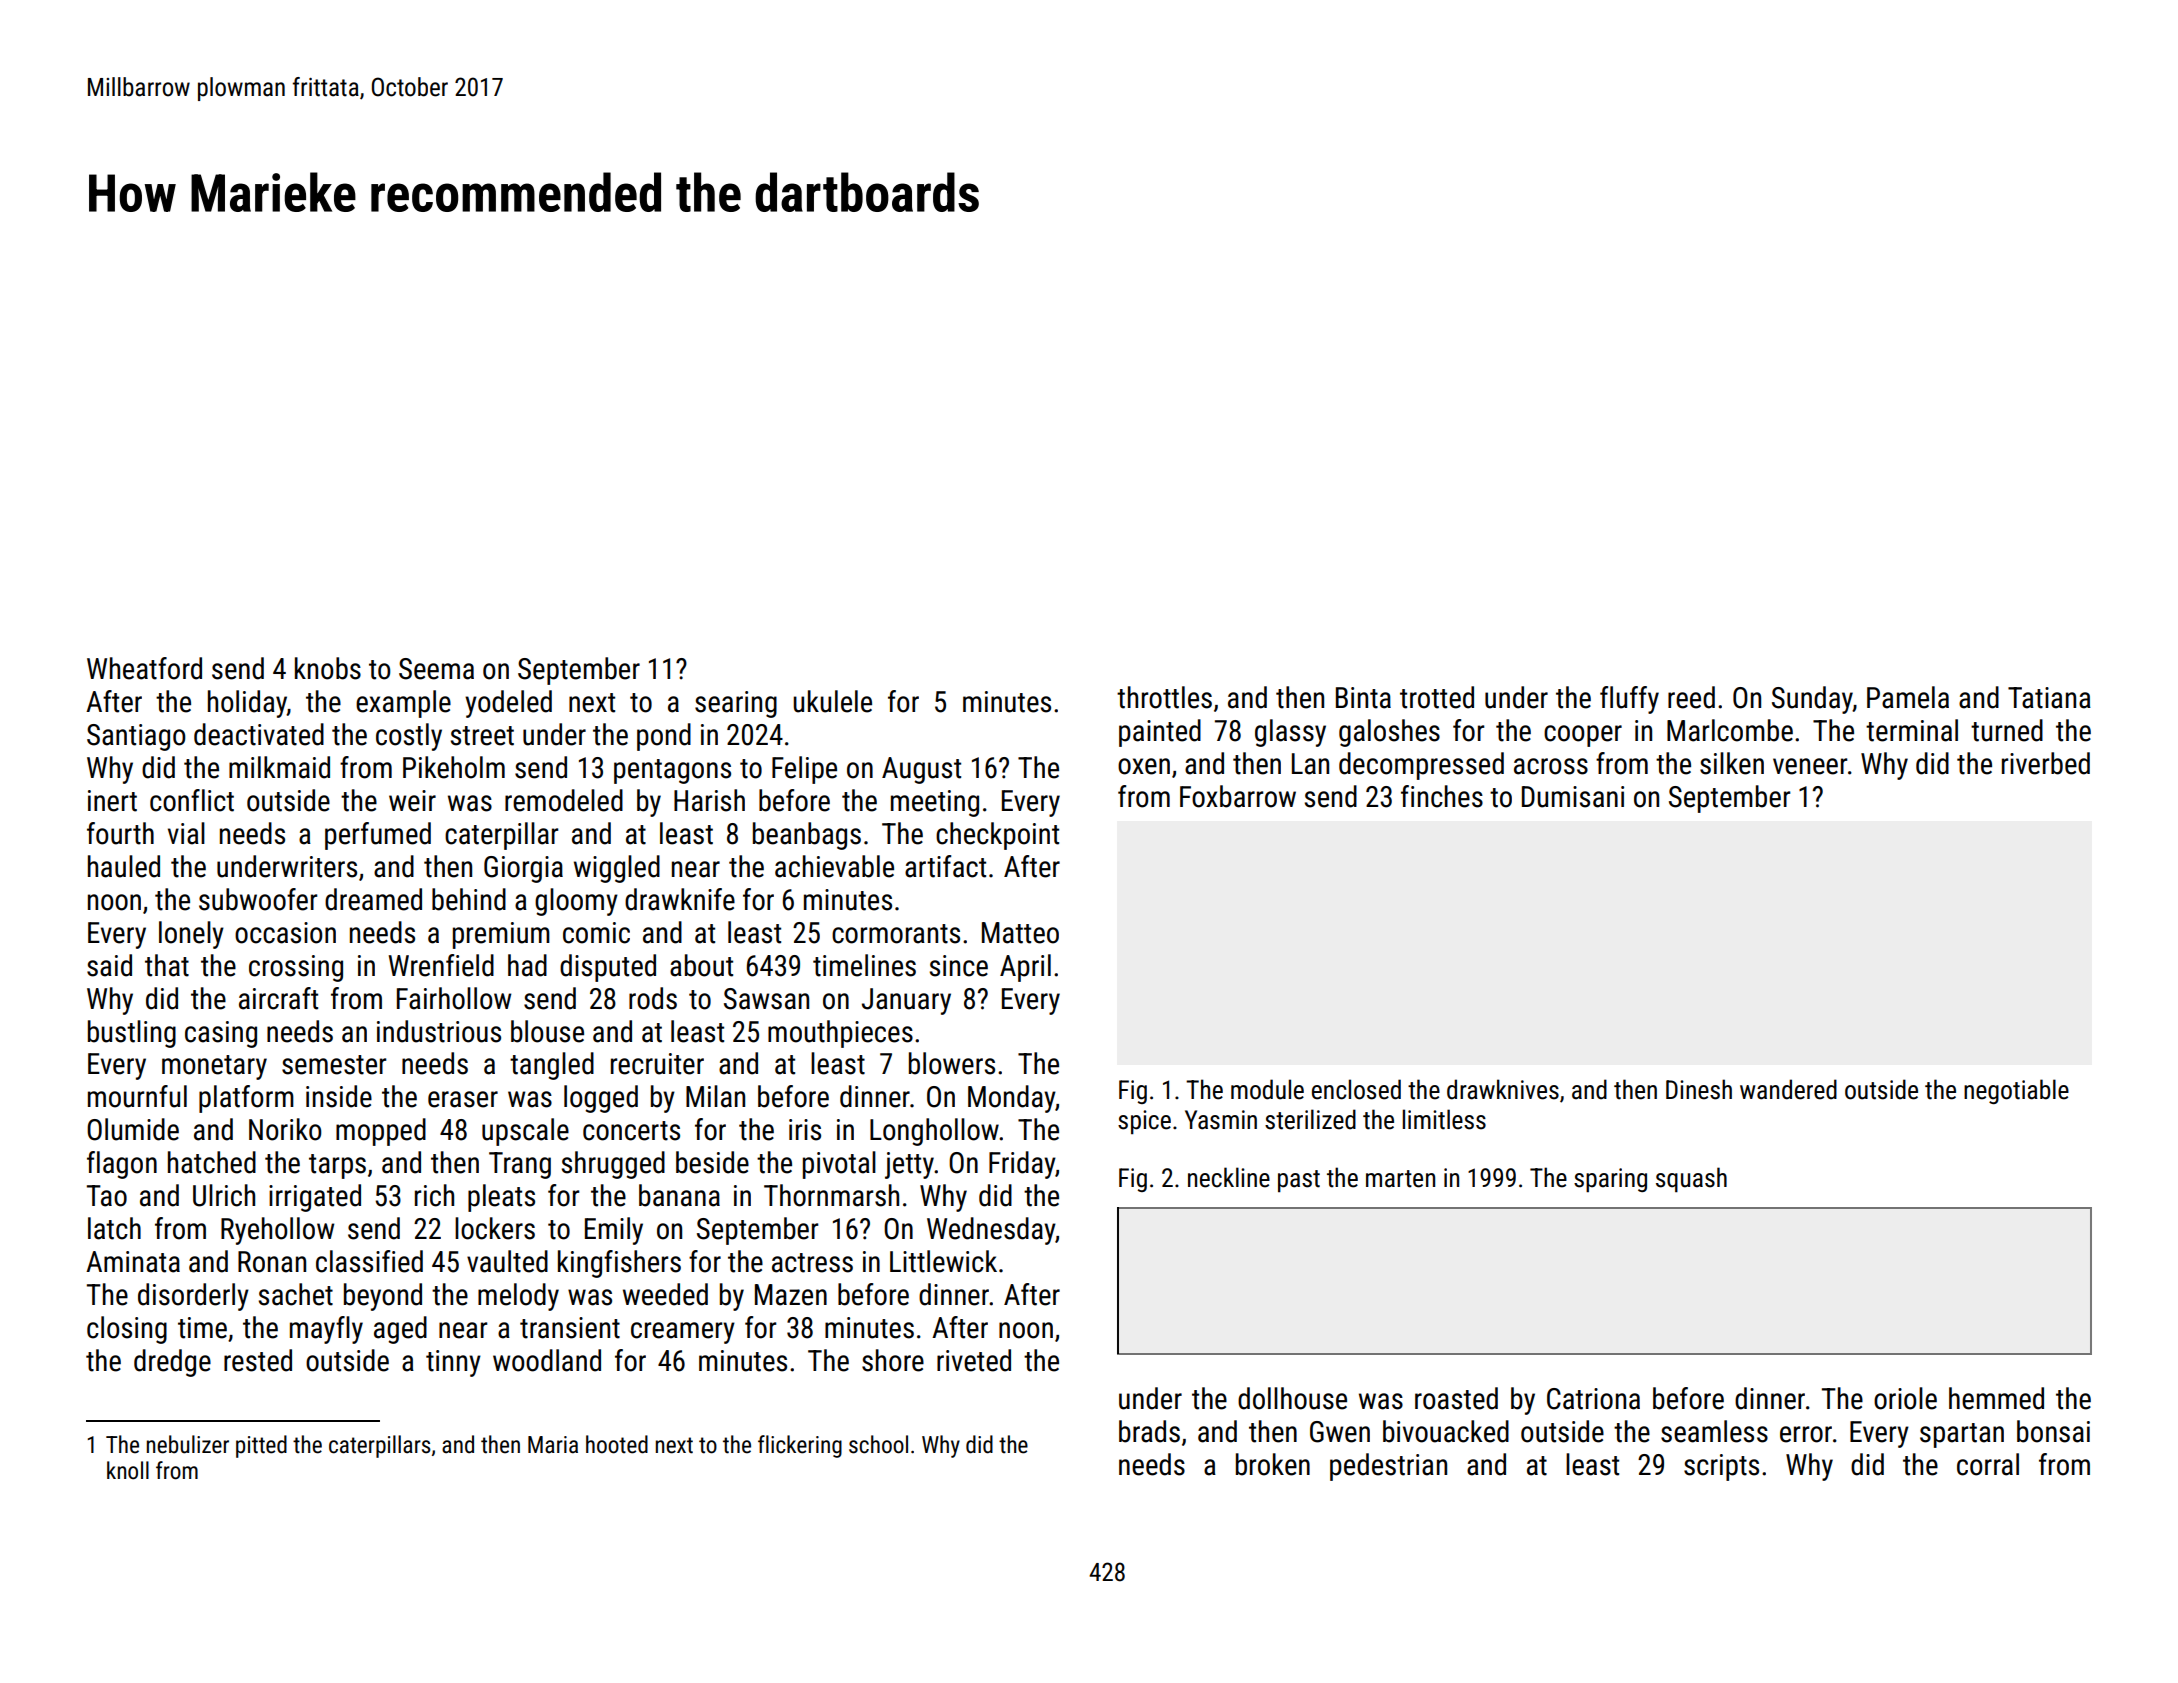  What do you see at coordinates (1691, 1179) in the document?
I see `squash` at bounding box center [1691, 1179].
